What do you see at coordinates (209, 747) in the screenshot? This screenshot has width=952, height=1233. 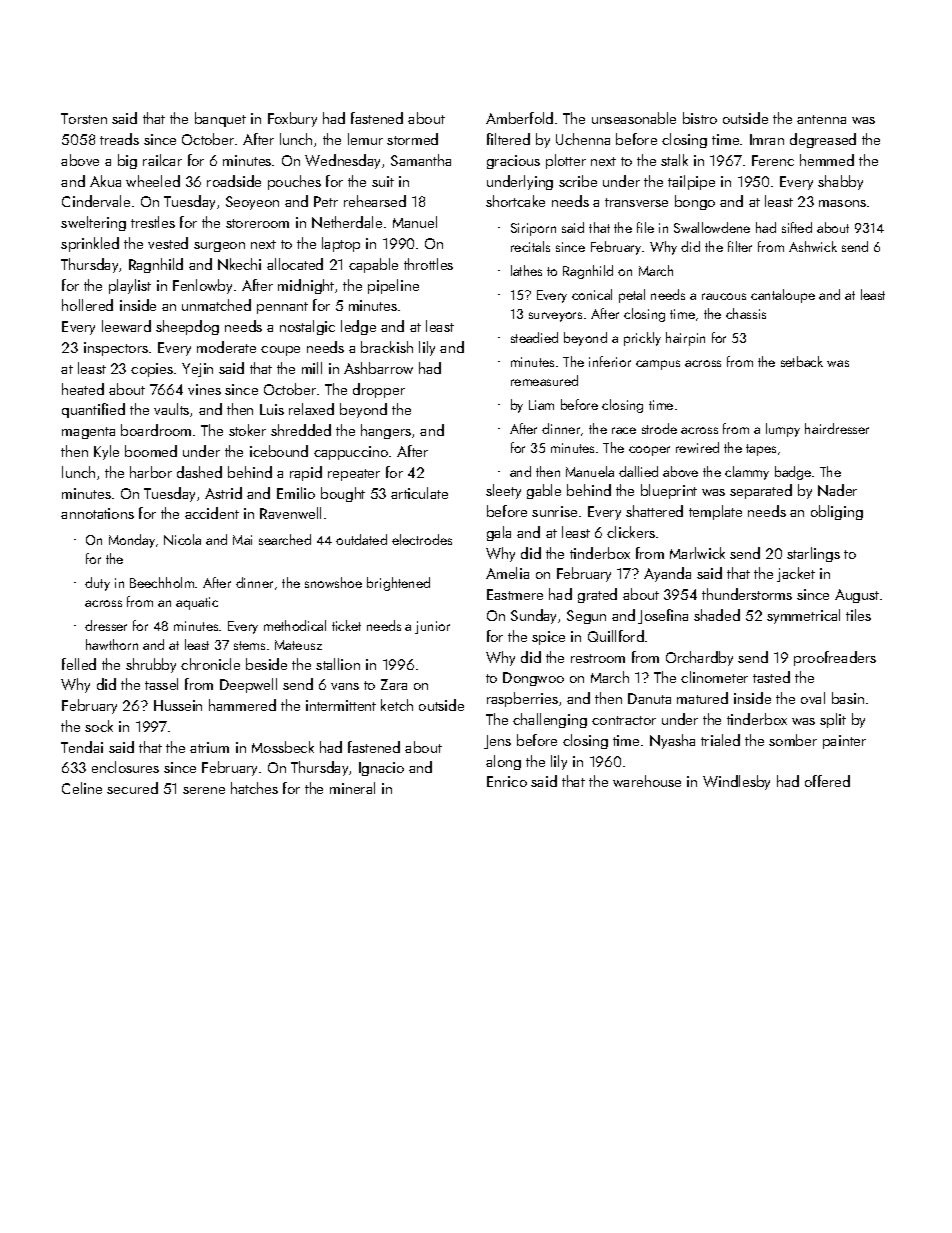 I see `atrium` at bounding box center [209, 747].
